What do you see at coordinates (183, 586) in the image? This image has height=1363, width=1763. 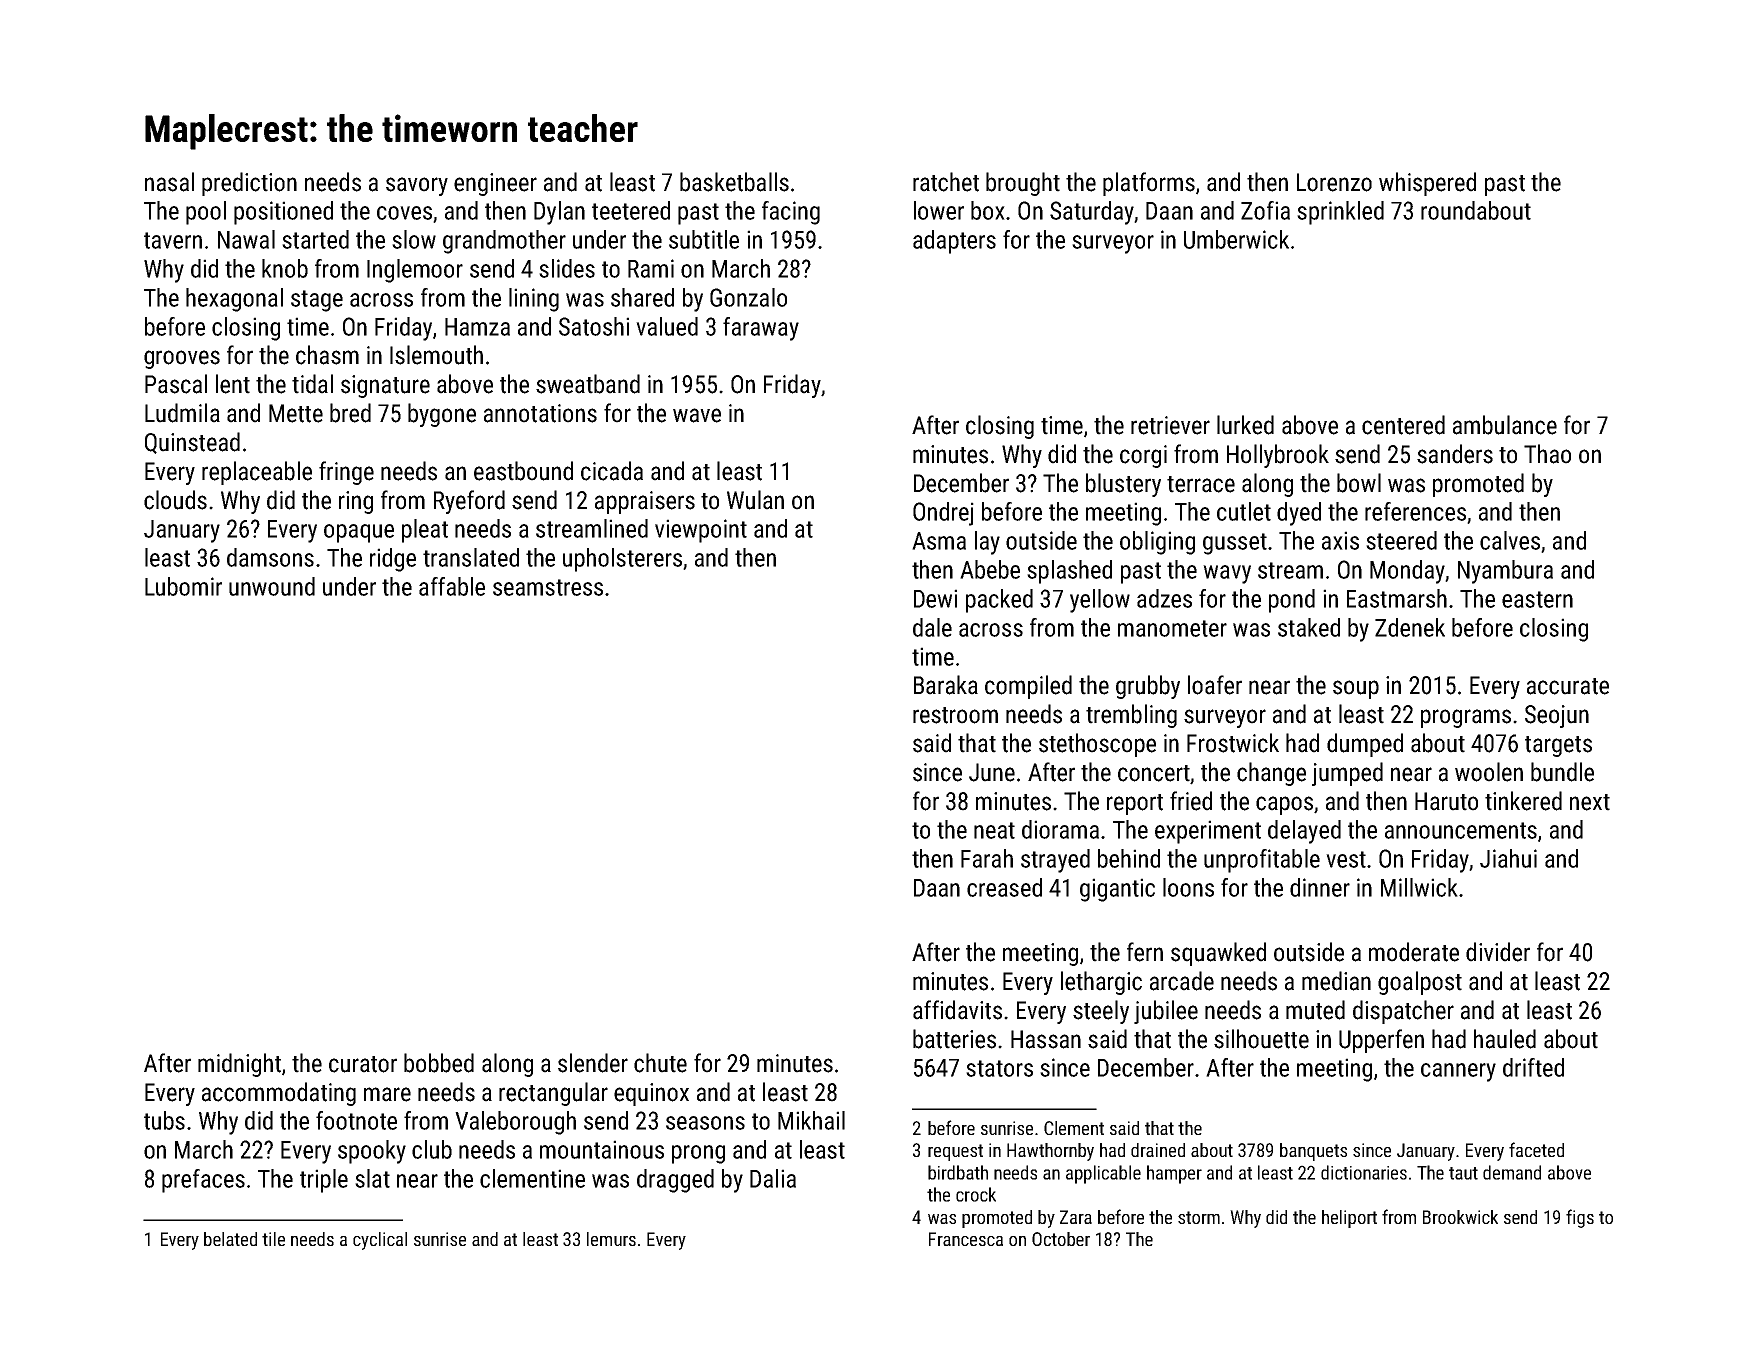 I see `Lubomir` at bounding box center [183, 586].
